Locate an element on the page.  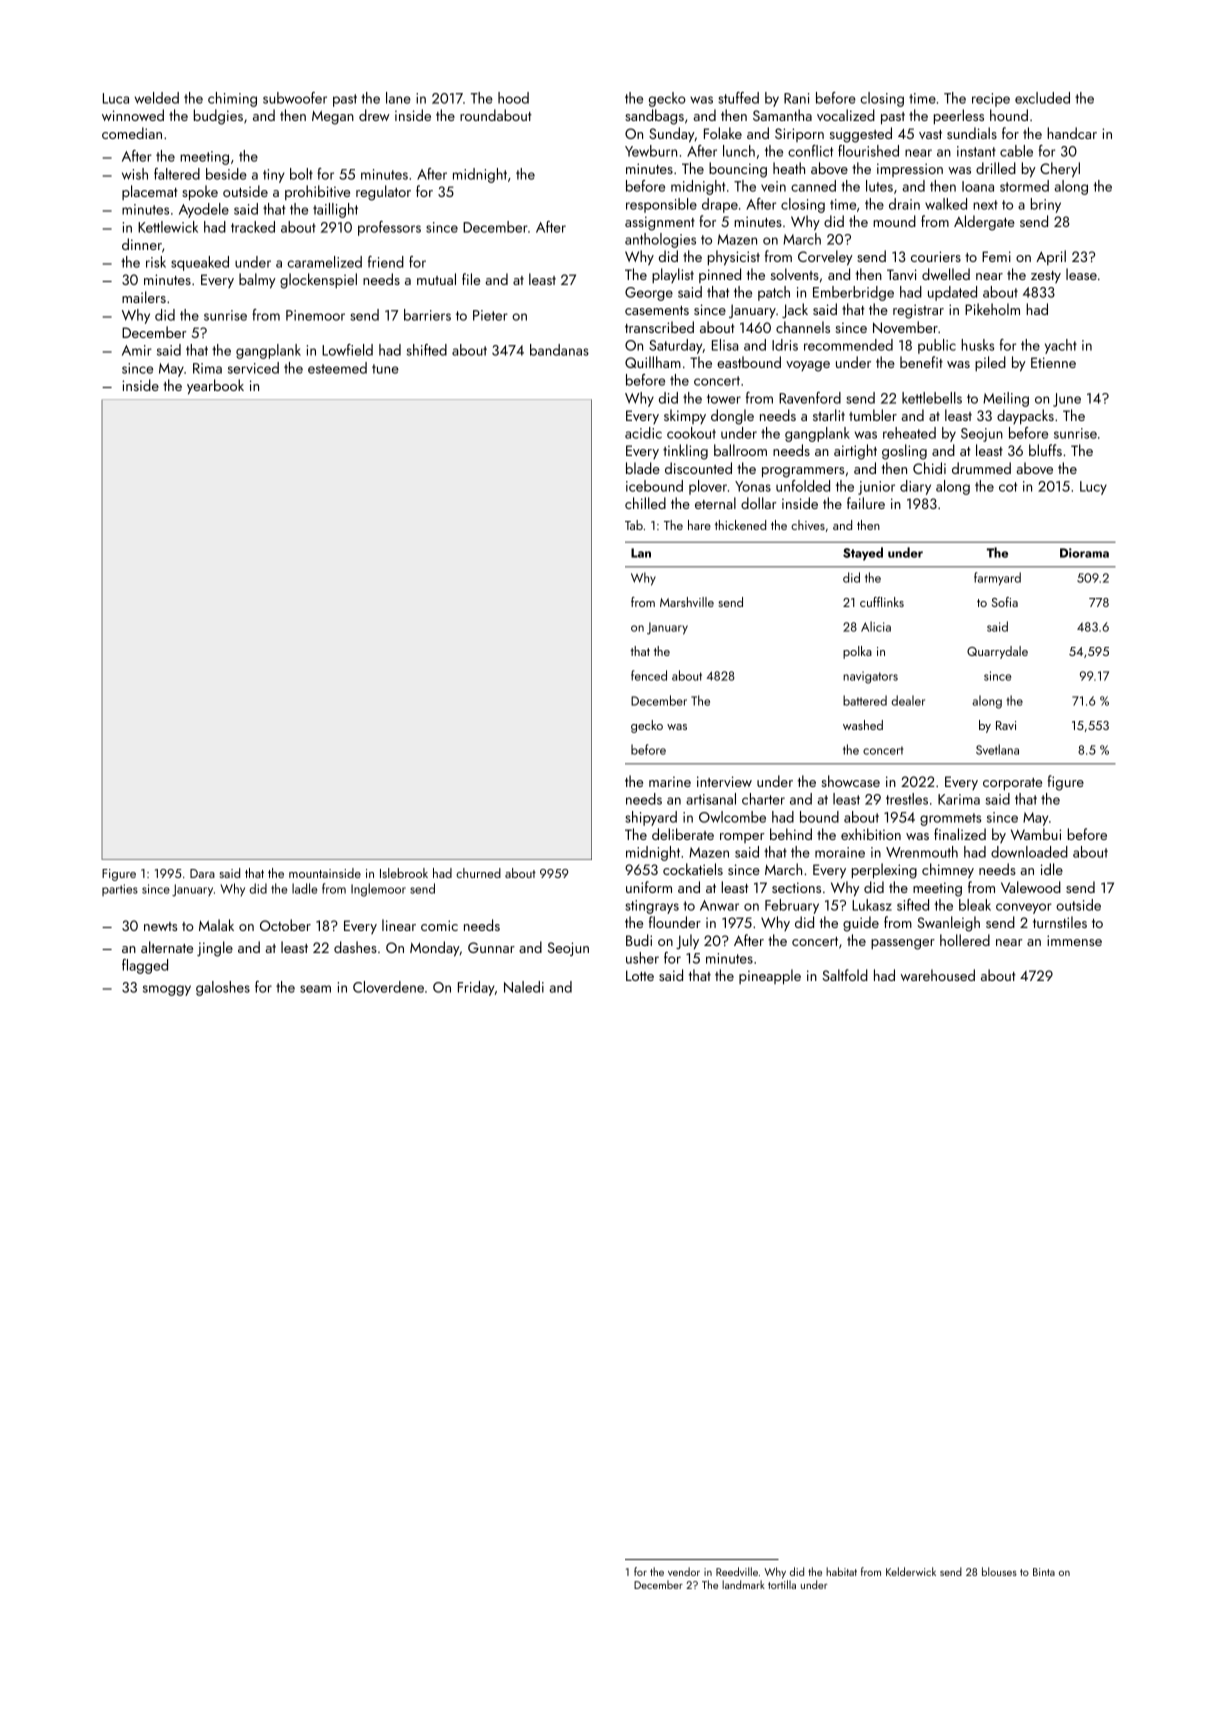
battered is located at coordinates (865, 700).
